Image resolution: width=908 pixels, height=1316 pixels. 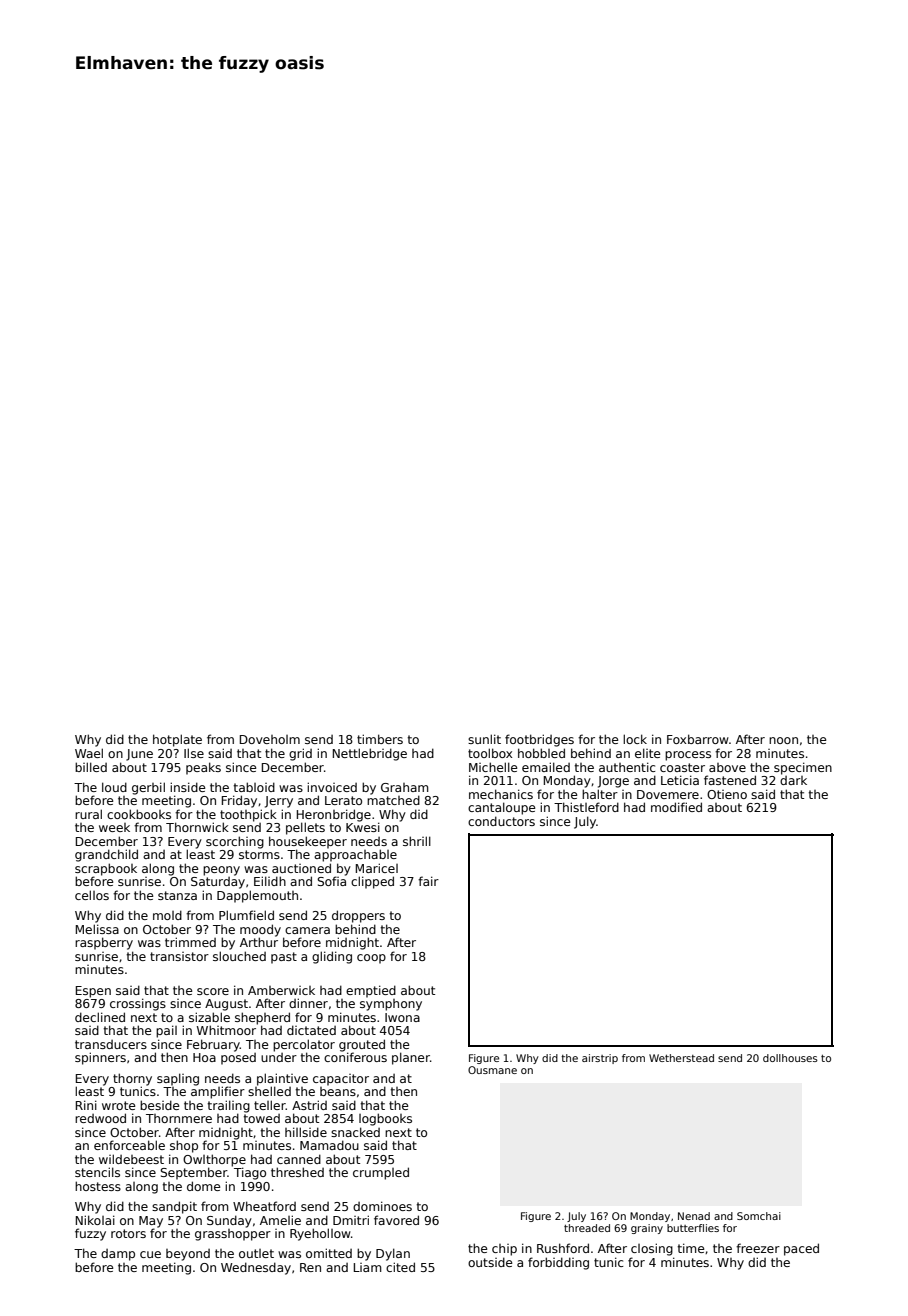 What do you see at coordinates (203, 768) in the screenshot?
I see `peaks` at bounding box center [203, 768].
